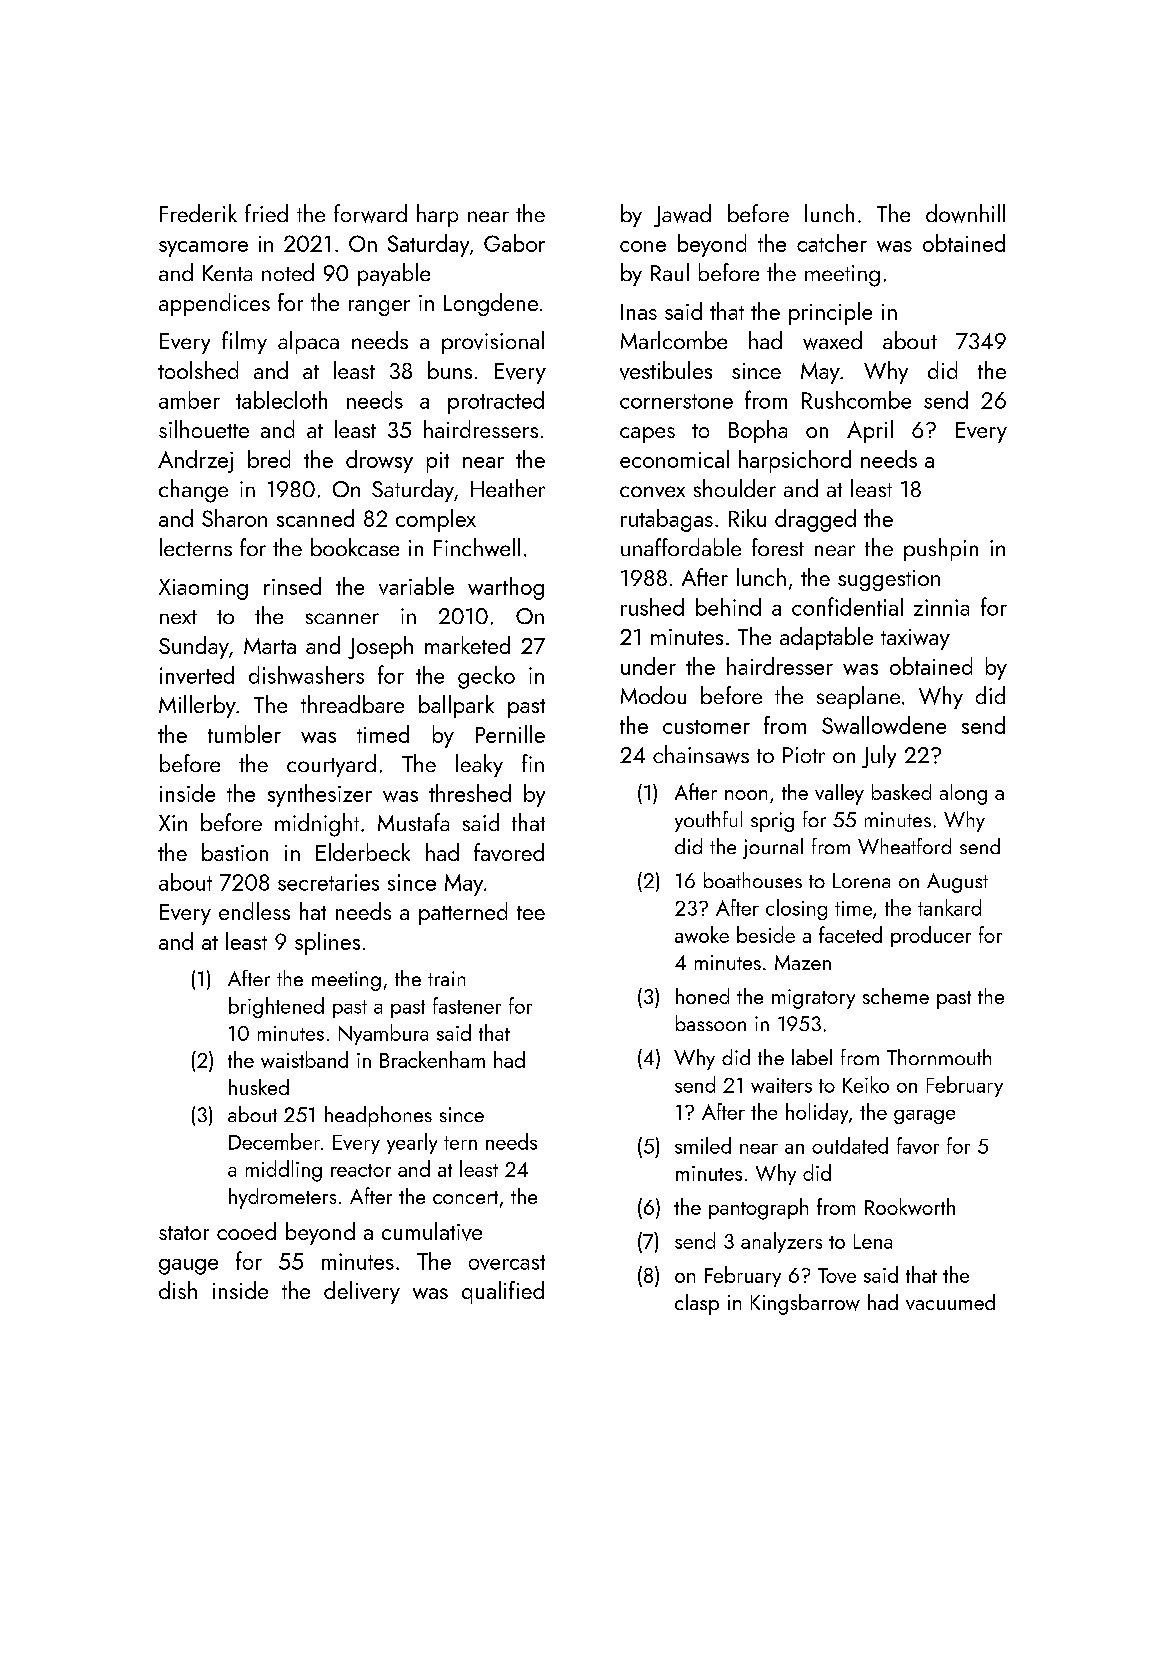 The image size is (1165, 1654). I want to click on honed, so click(702, 996).
